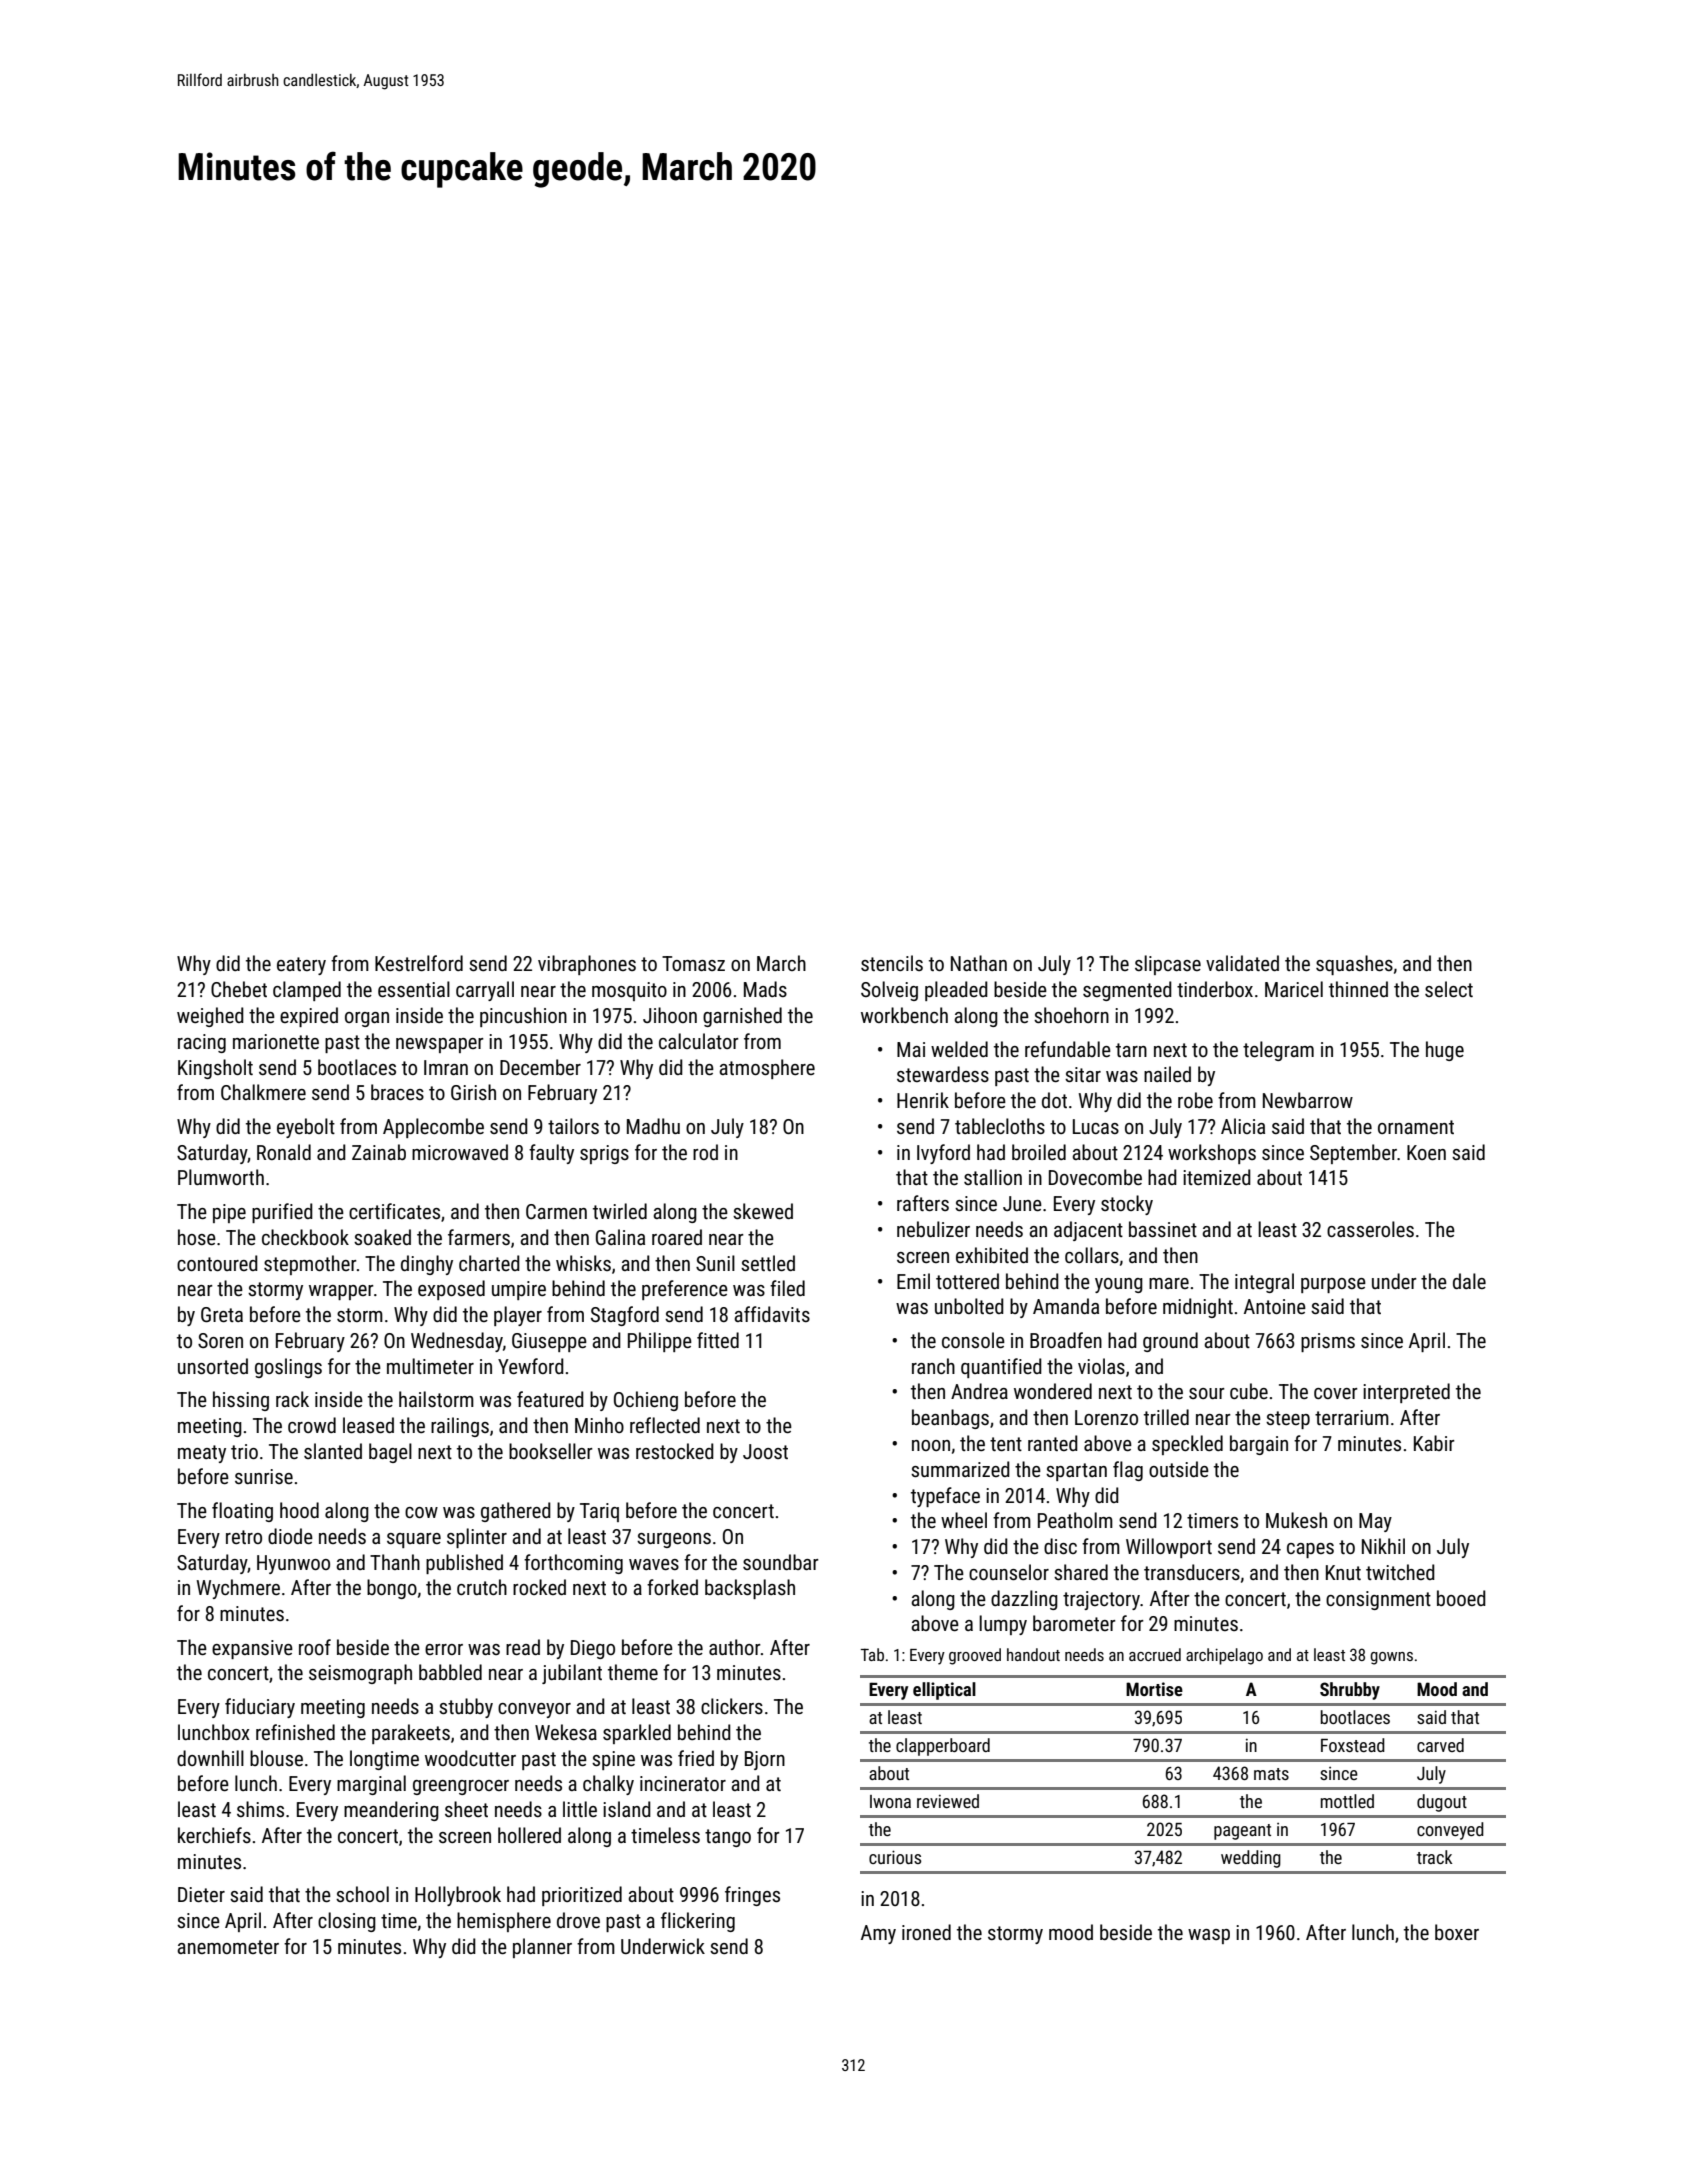 This screenshot has width=1683, height=2178. What do you see at coordinates (244, 1537) in the screenshot?
I see `retro` at bounding box center [244, 1537].
